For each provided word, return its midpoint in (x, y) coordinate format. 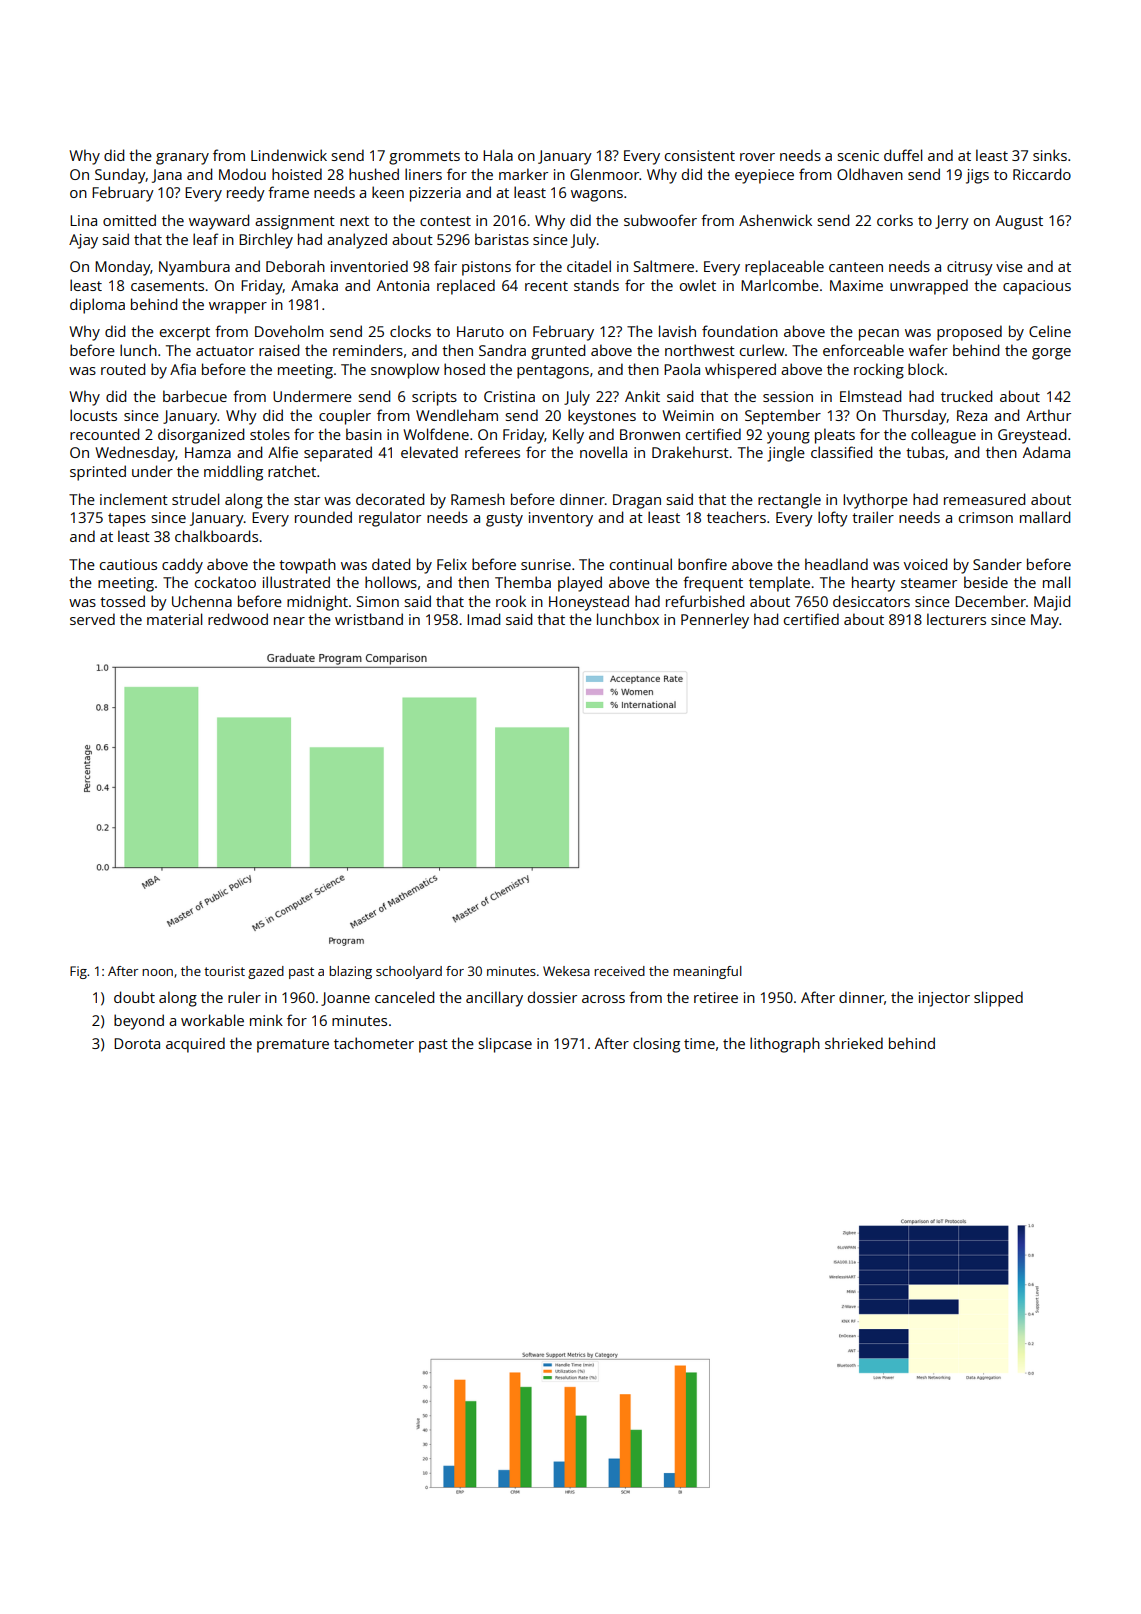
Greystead (1032, 436)
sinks (1050, 155)
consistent (700, 155)
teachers (736, 517)
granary (182, 159)
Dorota (137, 1043)
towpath (307, 566)
